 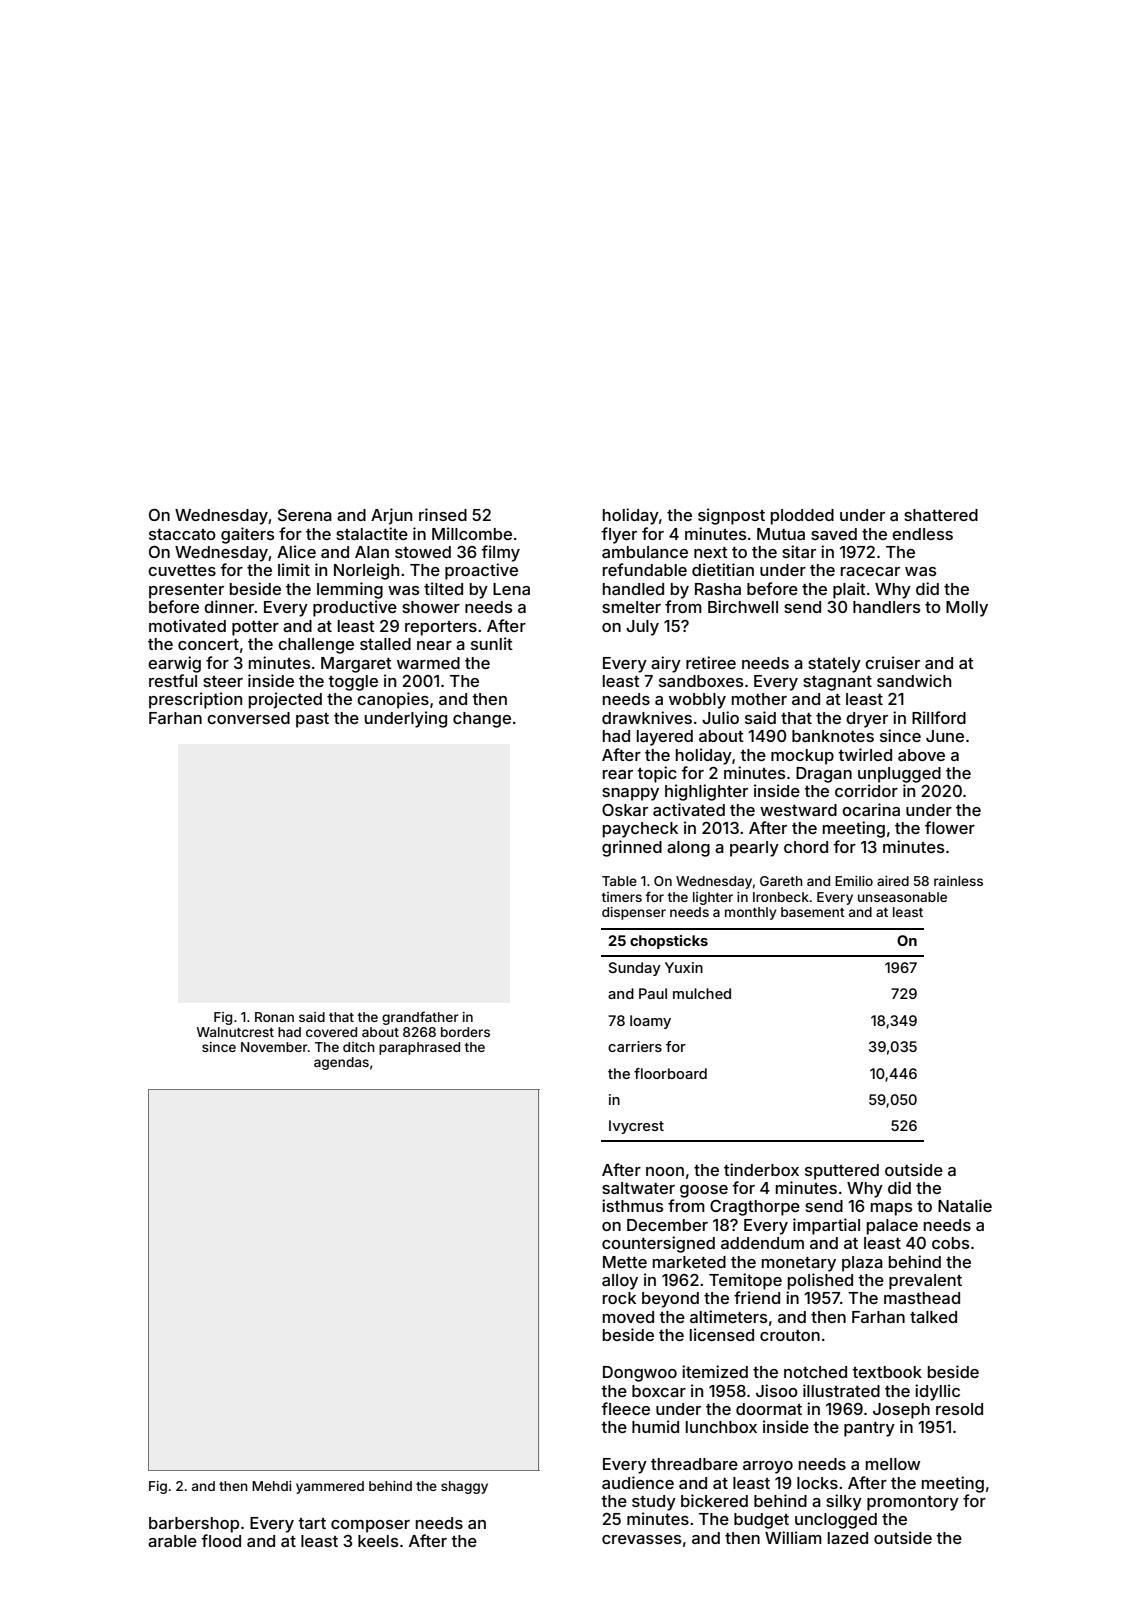 What do you see at coordinates (654, 1503) in the image?
I see `study` at bounding box center [654, 1503].
